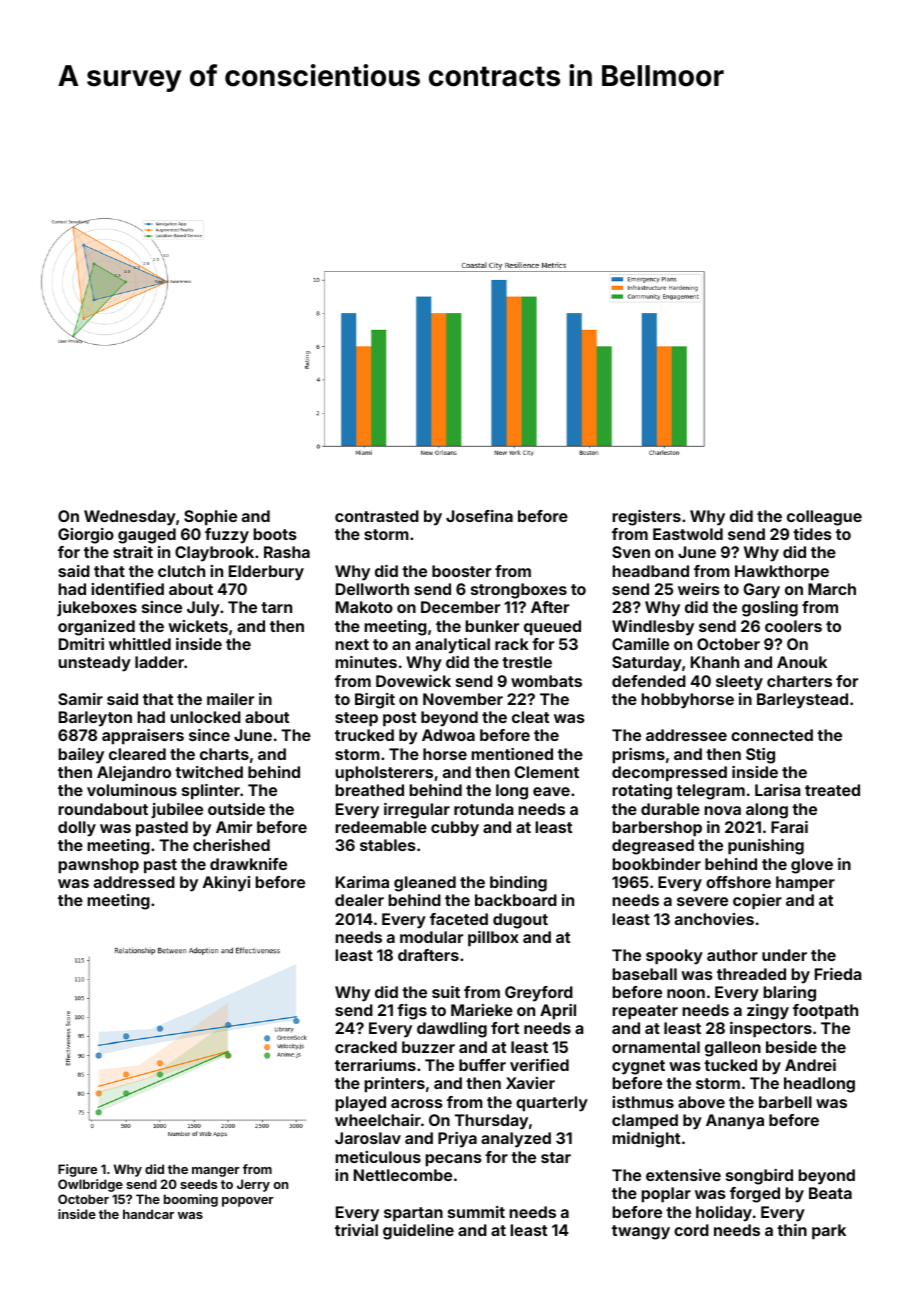 Image resolution: width=924 pixels, height=1308 pixels. I want to click on meticulous, so click(378, 1157).
